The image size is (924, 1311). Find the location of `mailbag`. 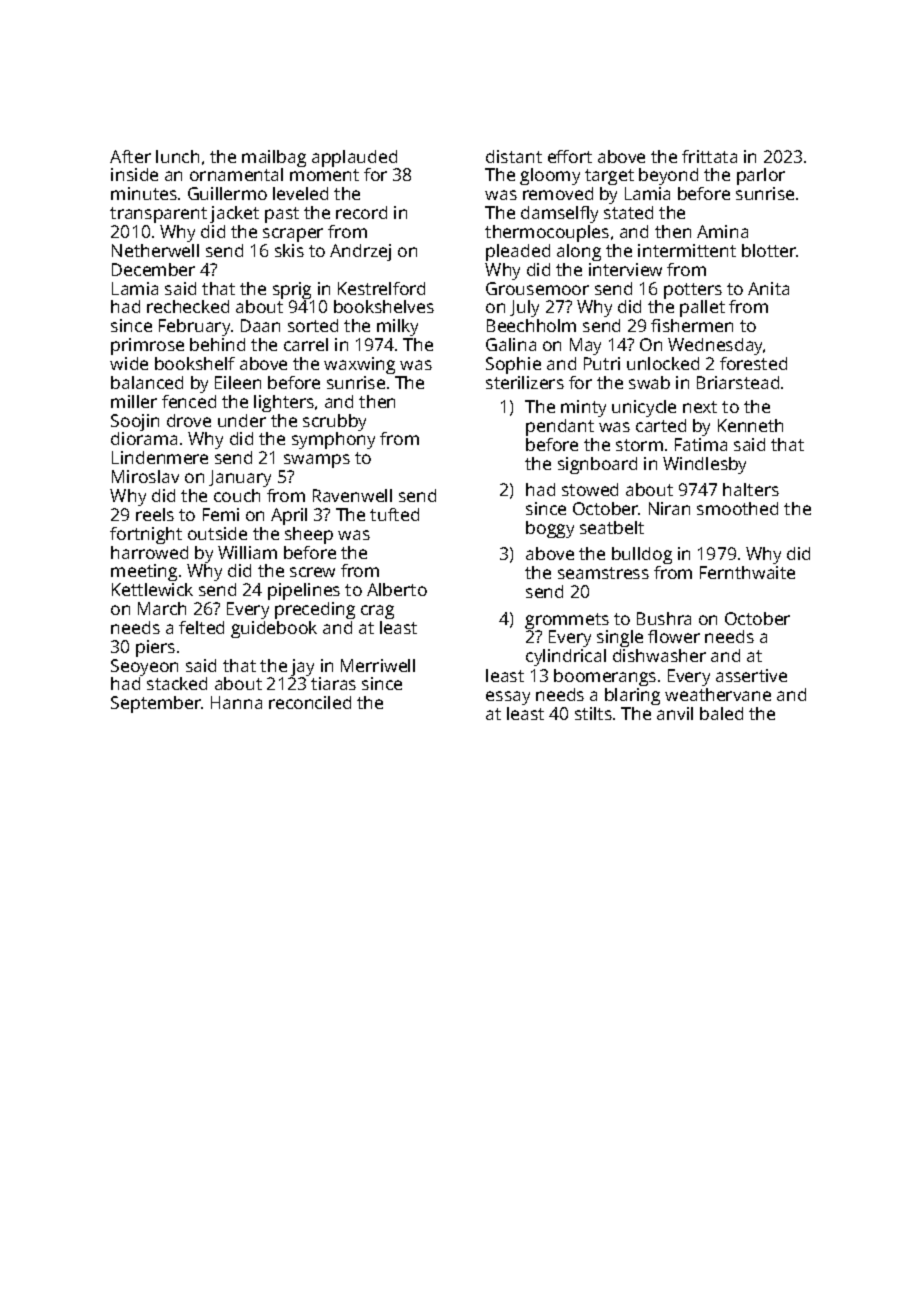

mailbag is located at coordinates (274, 158).
